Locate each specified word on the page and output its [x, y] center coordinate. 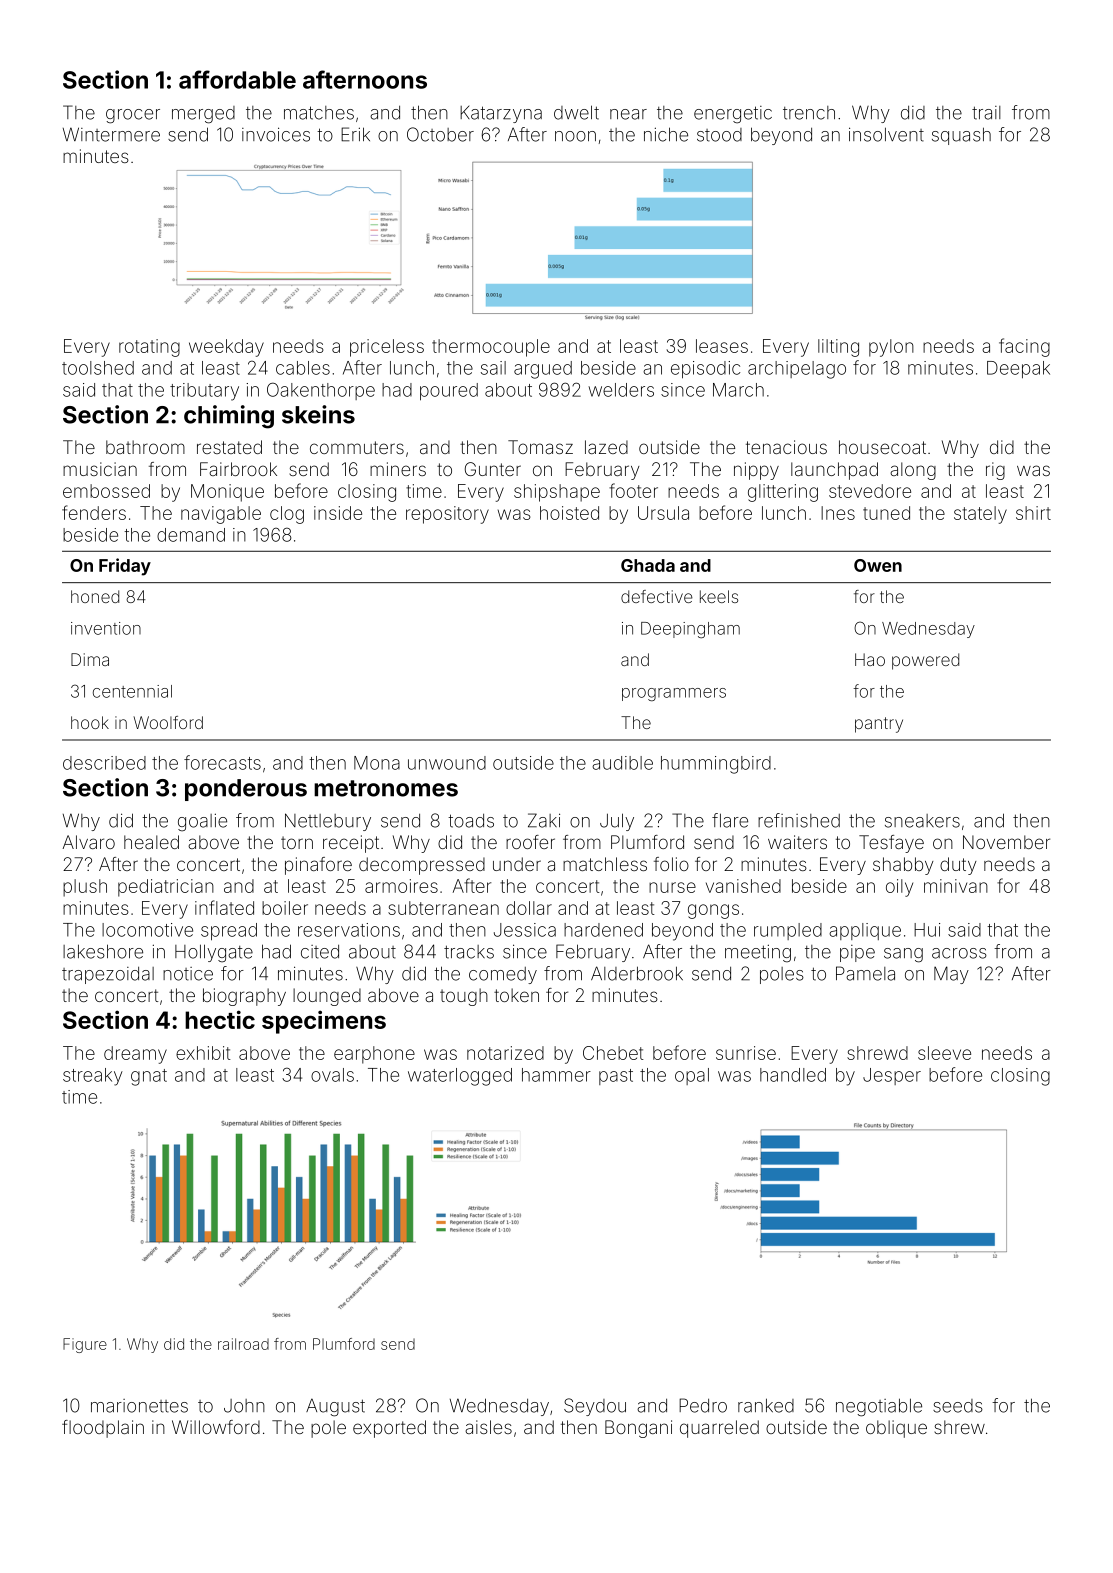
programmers [674, 694]
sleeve [944, 1053]
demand [191, 535]
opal [692, 1076]
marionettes [139, 1406]
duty [958, 866]
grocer [133, 116]
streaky [93, 1077]
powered [925, 661]
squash [961, 136]
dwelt [576, 112]
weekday [226, 348]
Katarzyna [501, 114]
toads [471, 821]
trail [986, 113]
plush [85, 888]
